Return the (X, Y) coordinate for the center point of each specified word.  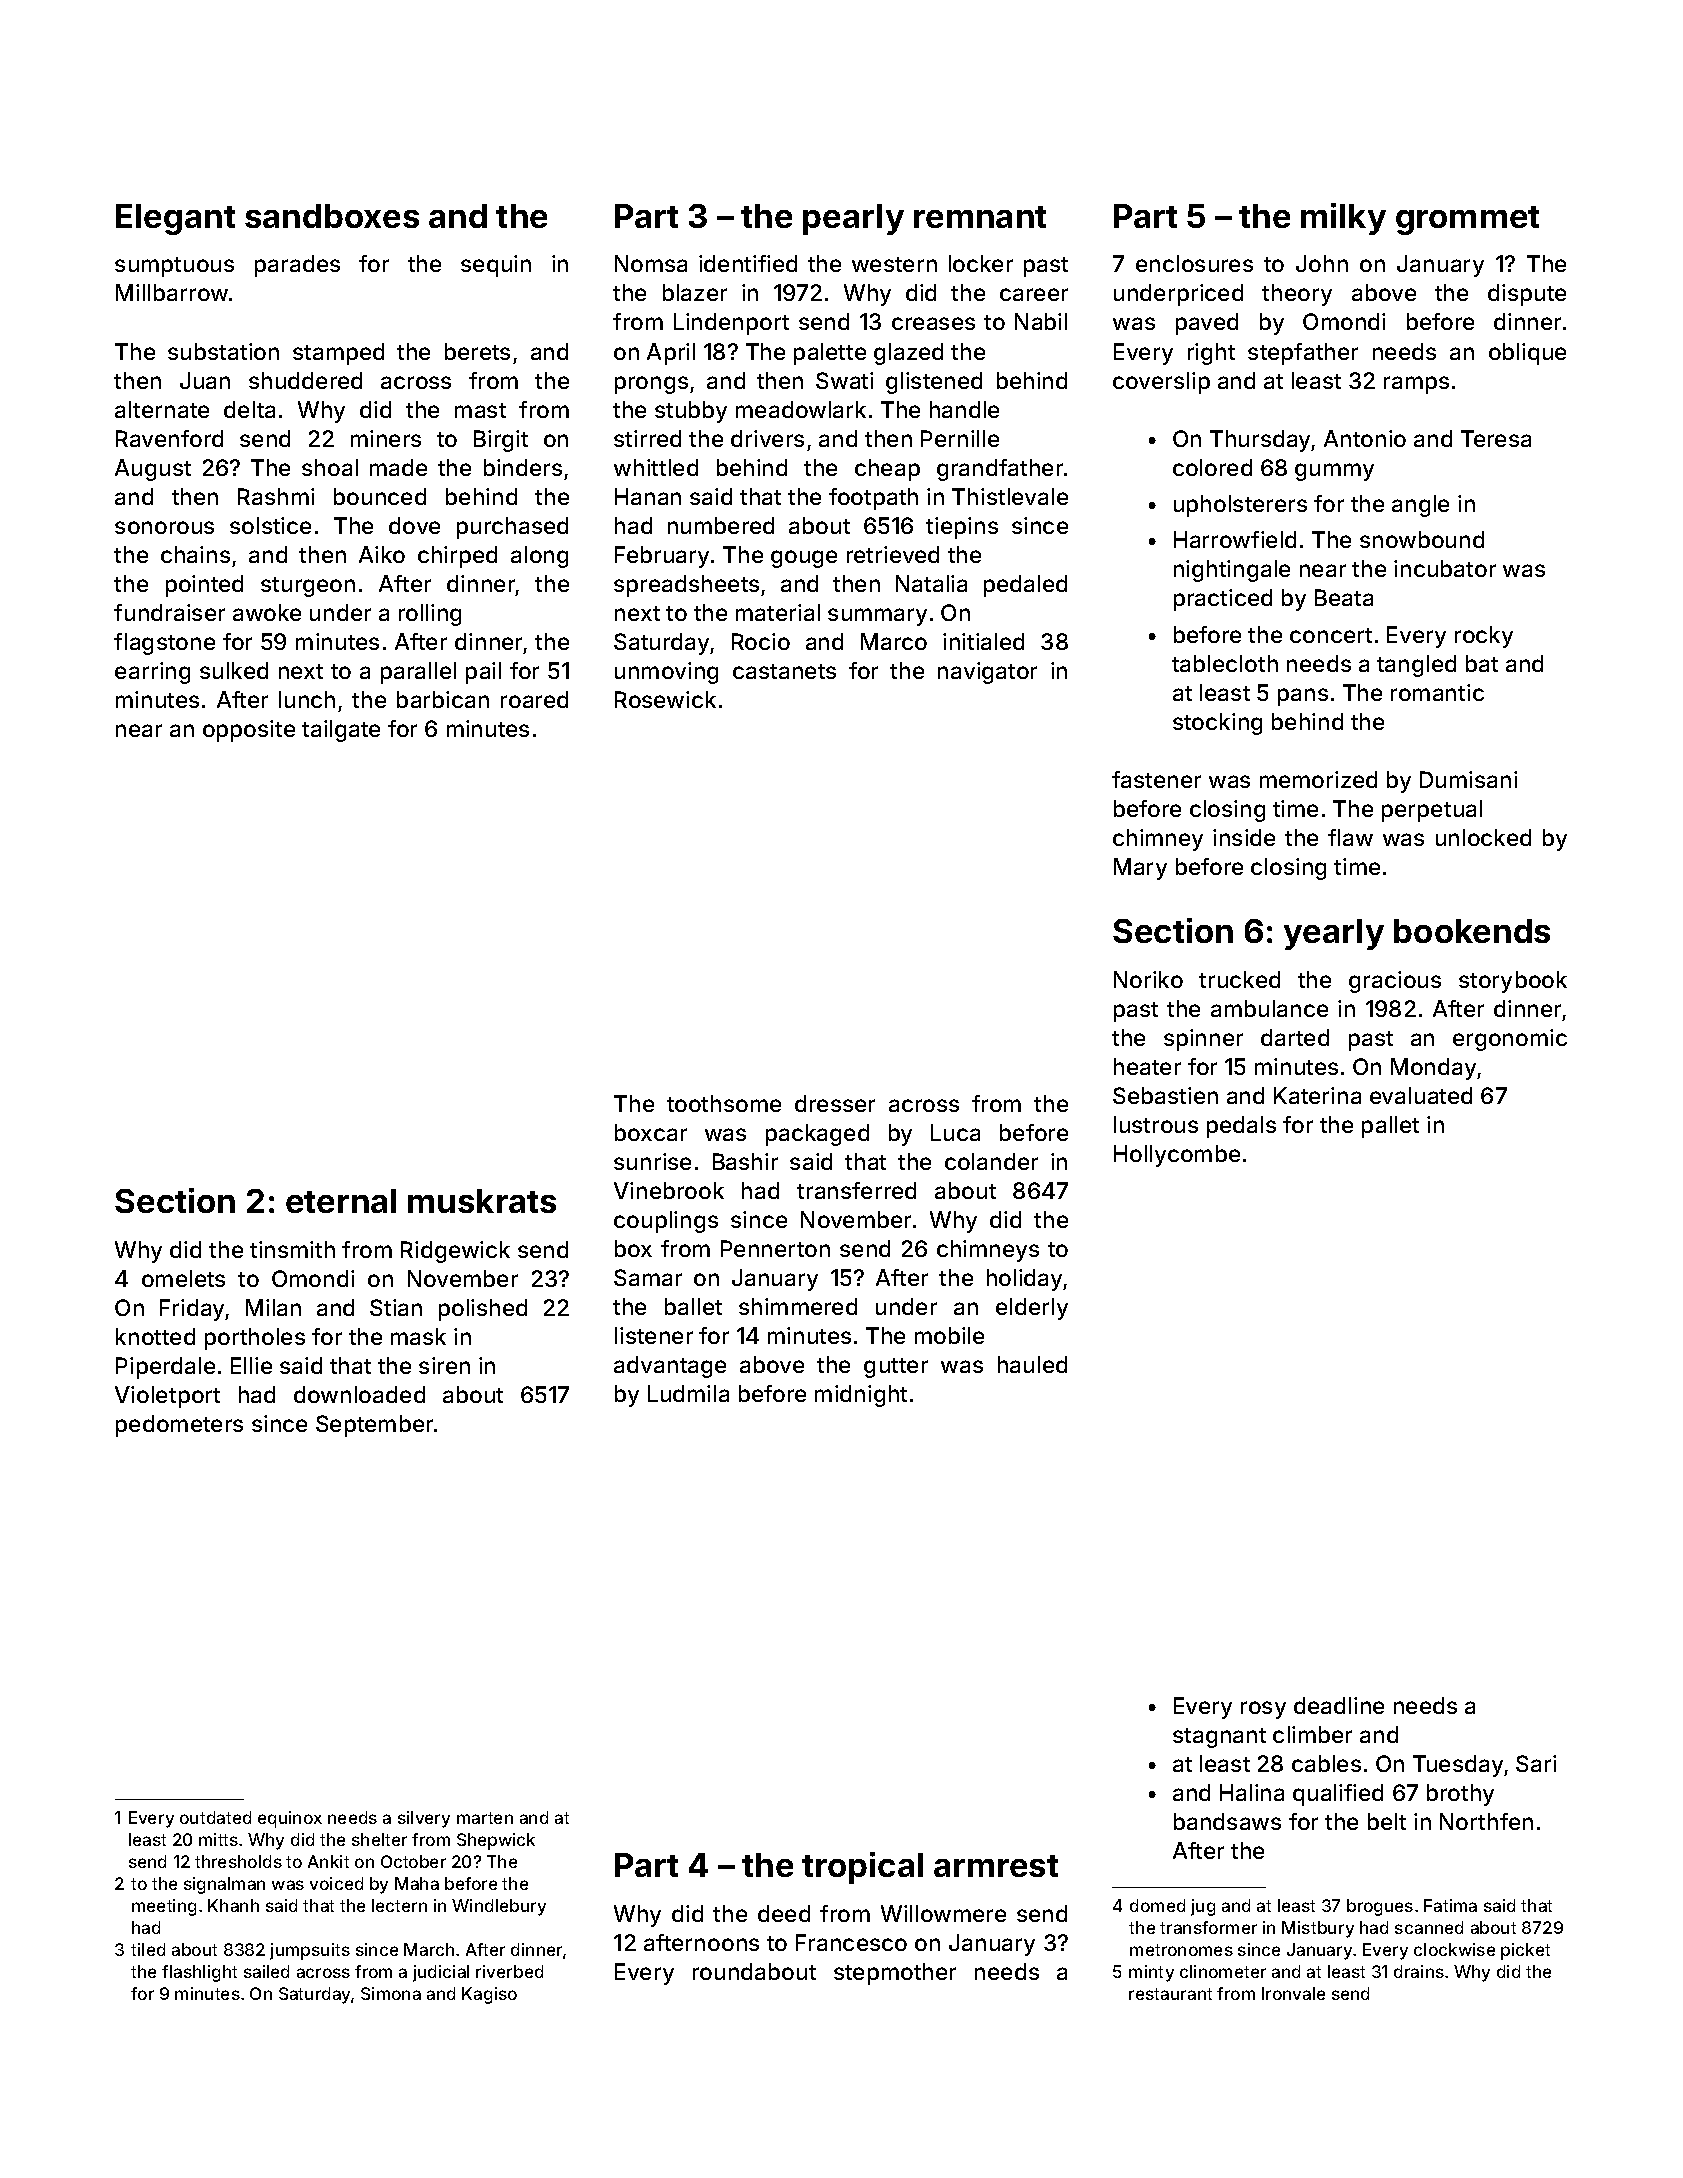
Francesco (851, 1942)
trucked (1239, 979)
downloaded (359, 1394)
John (1322, 263)
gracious (1395, 982)
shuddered (305, 380)
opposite (249, 731)
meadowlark (801, 409)
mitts (218, 1839)
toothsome (724, 1103)
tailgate (341, 731)
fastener (1156, 779)
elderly (1032, 1309)
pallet (1390, 1127)
